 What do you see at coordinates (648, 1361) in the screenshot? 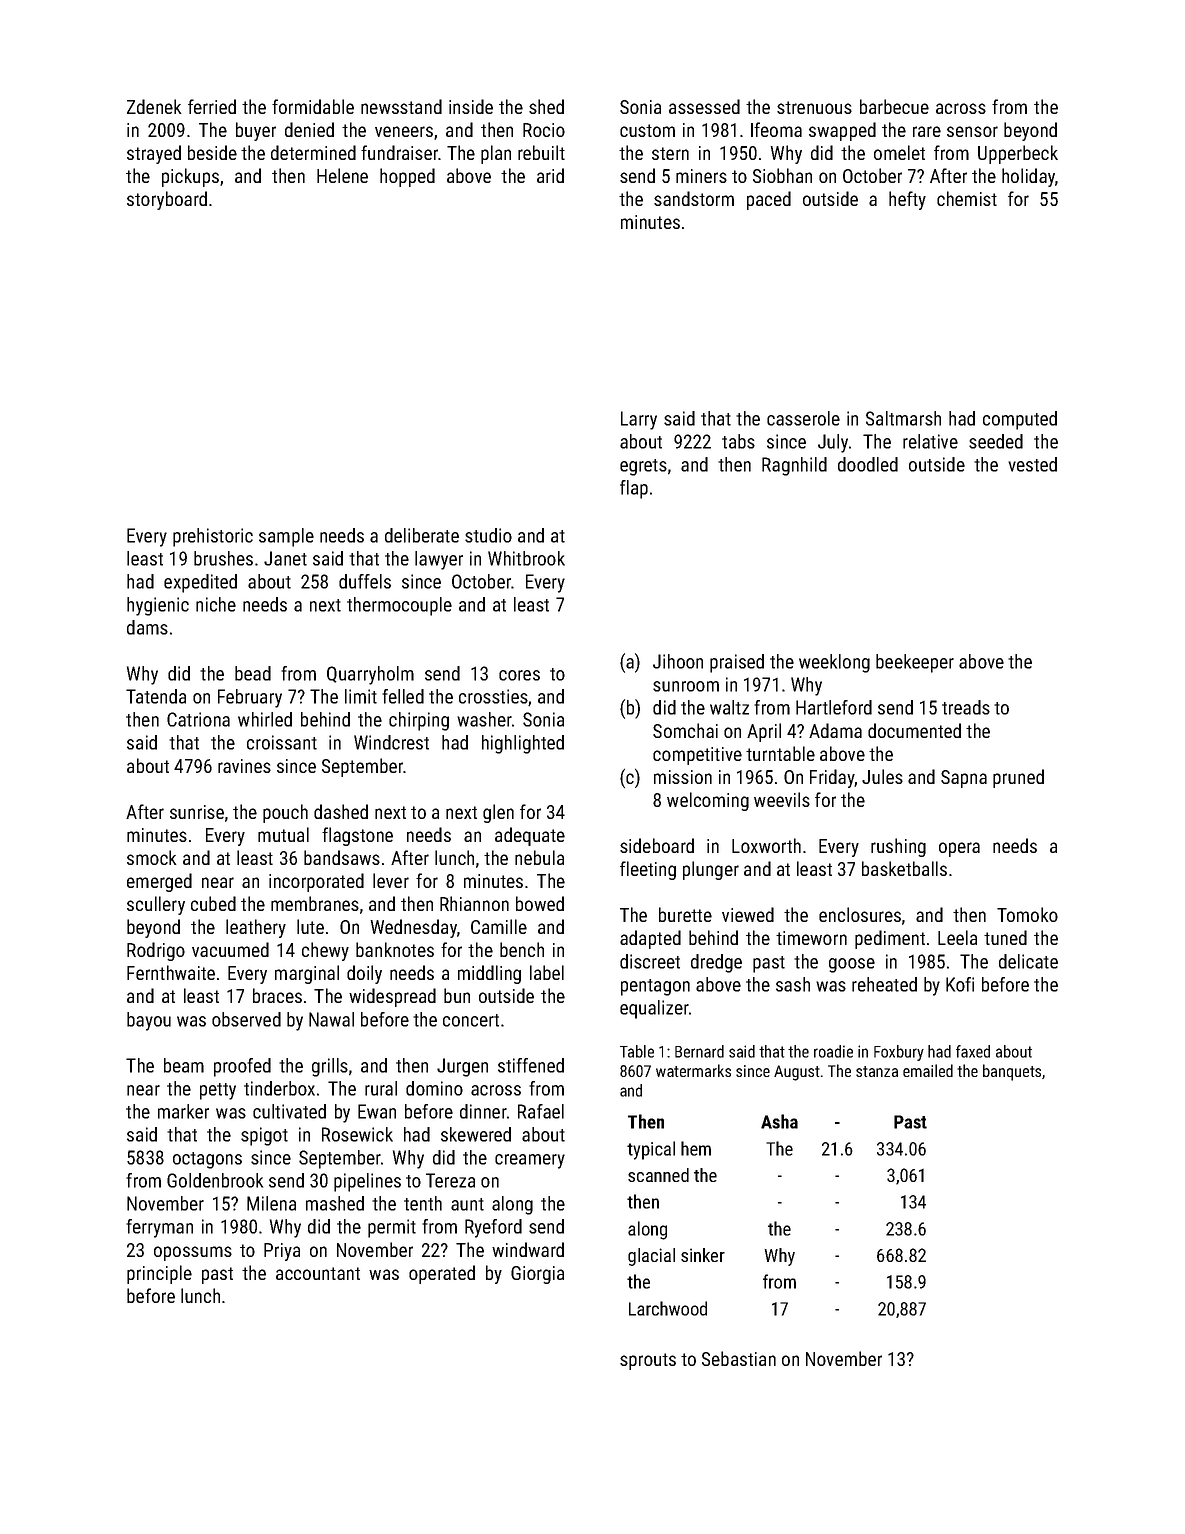
I see `sprouts` at bounding box center [648, 1361].
